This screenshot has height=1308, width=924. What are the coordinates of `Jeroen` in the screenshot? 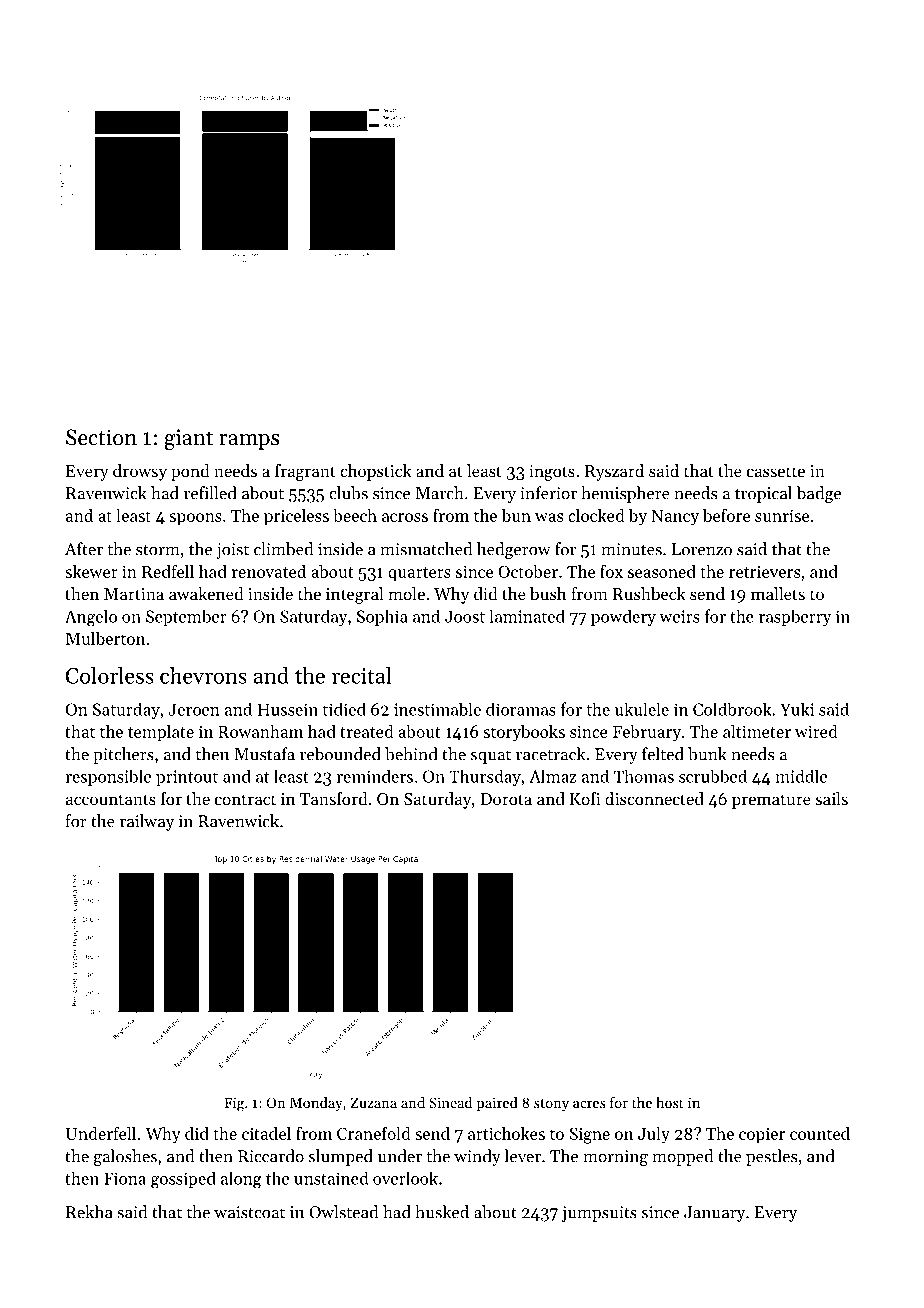 It's located at (194, 709).
